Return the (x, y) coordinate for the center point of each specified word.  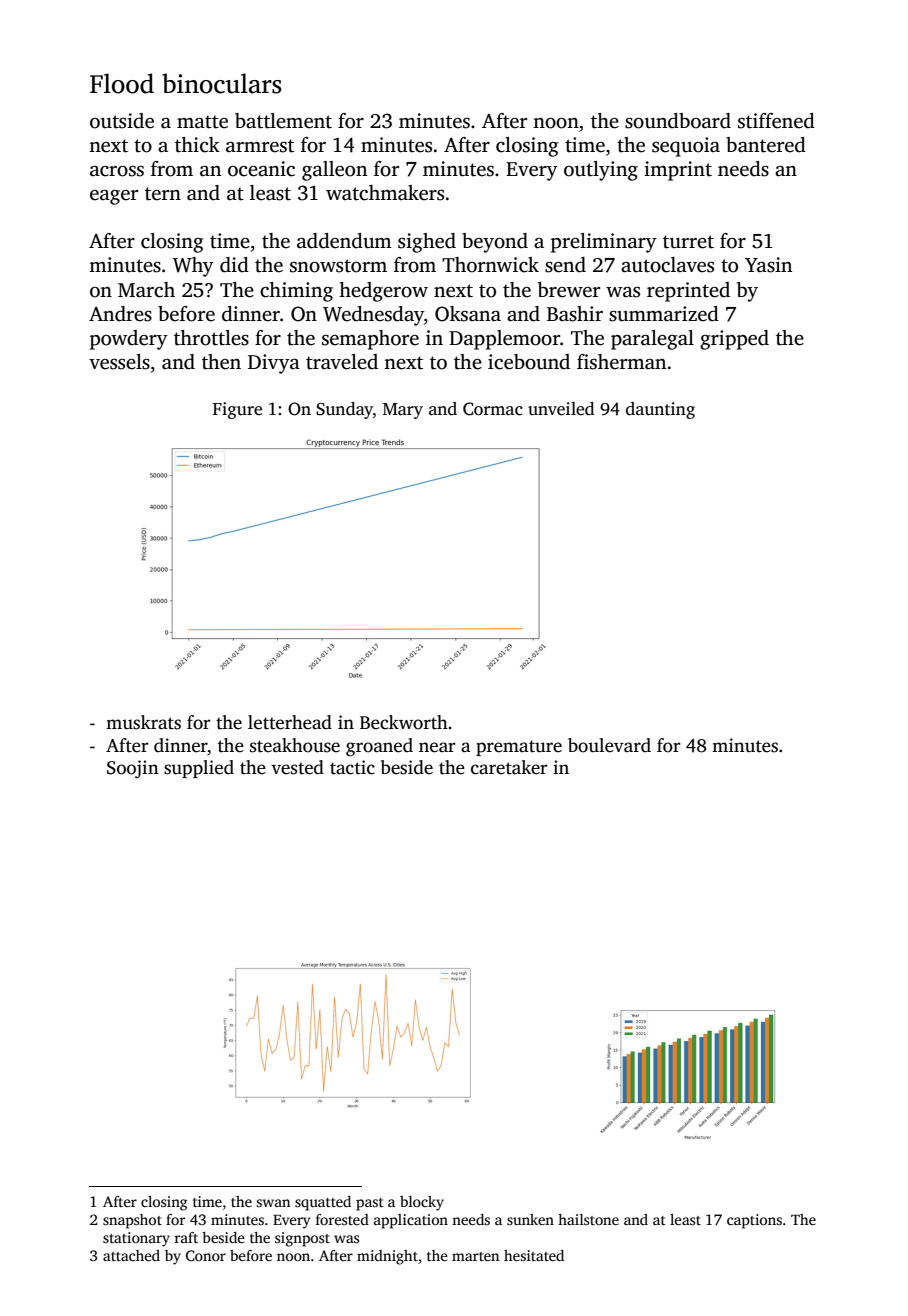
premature (519, 748)
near (437, 747)
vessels (119, 362)
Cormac (493, 409)
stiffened (776, 121)
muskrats (143, 722)
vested (297, 767)
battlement (283, 121)
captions (754, 1221)
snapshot (132, 1221)
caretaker (509, 767)
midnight (387, 1257)
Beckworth (404, 722)
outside (122, 121)
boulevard (609, 745)
